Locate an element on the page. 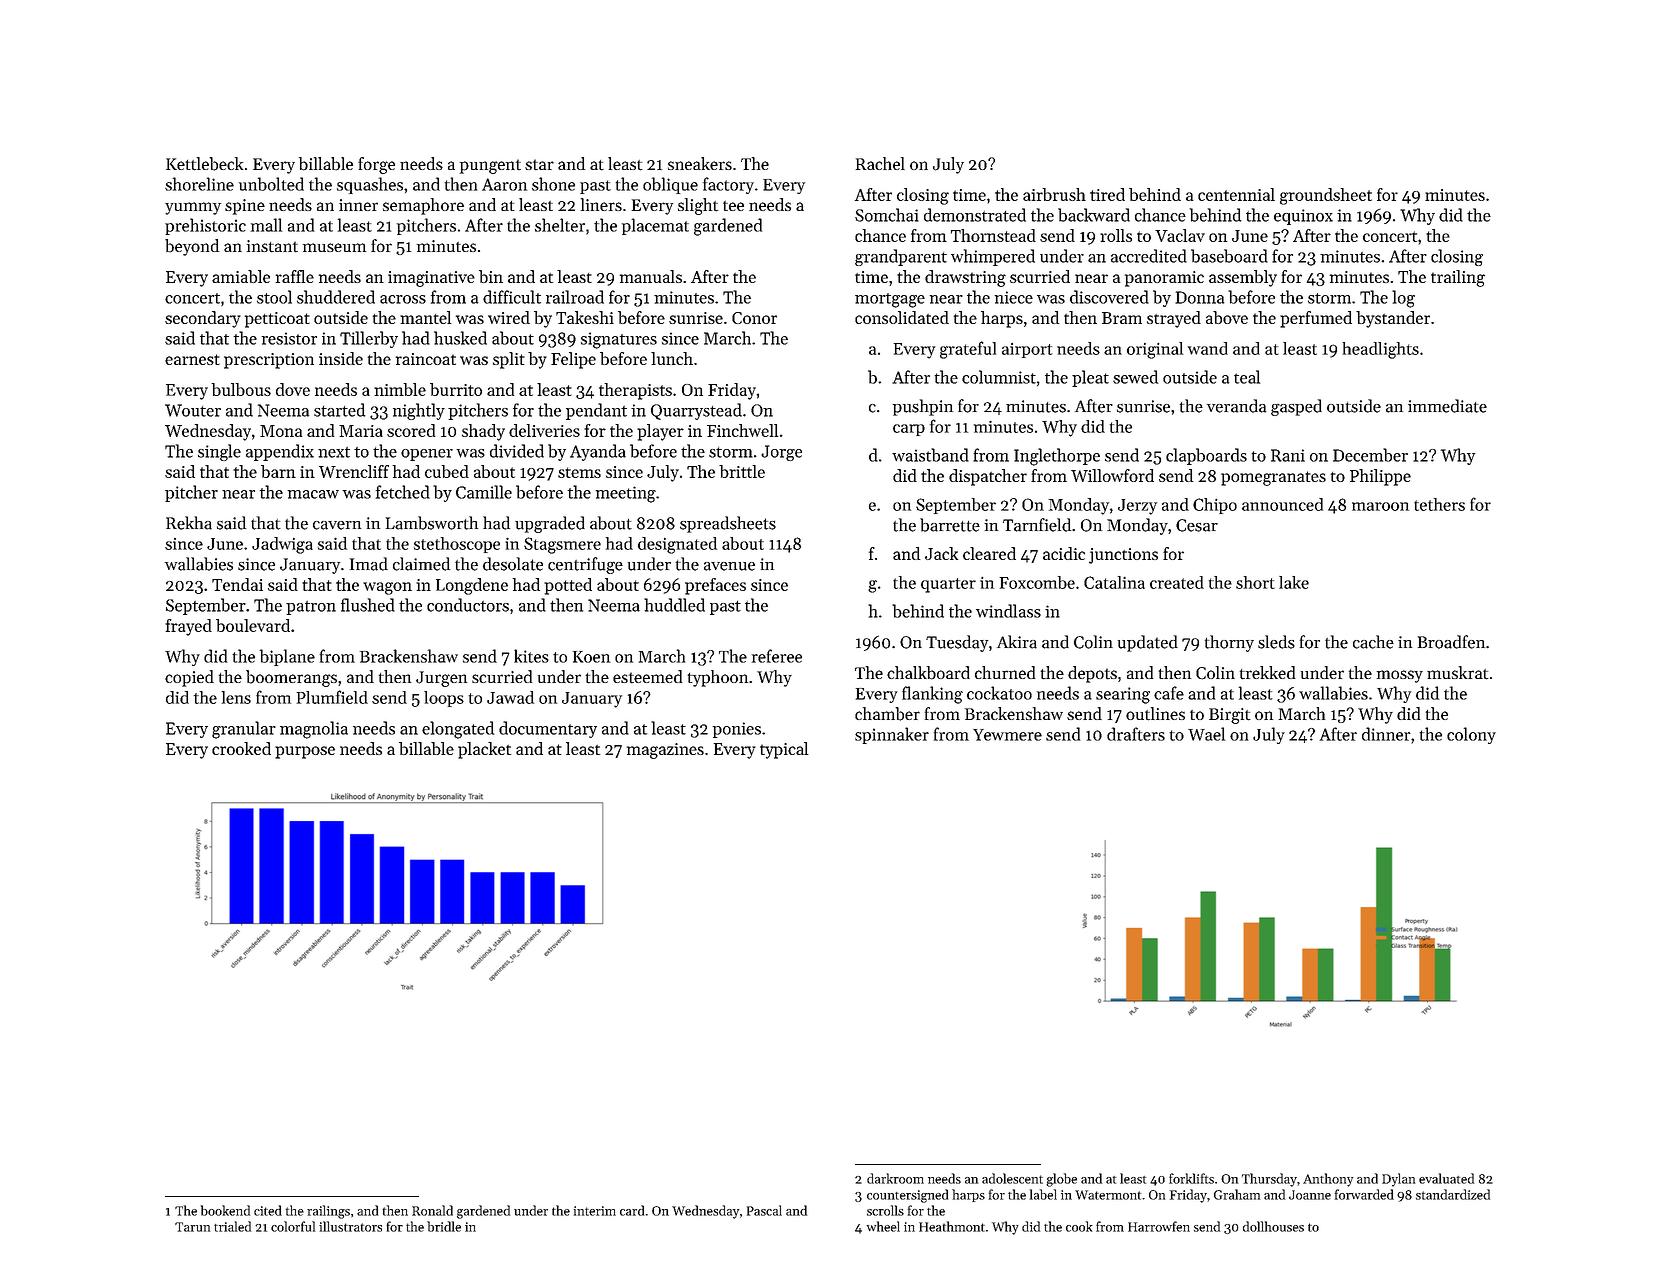 This page has width=1665, height=1287. Wael is located at coordinates (1206, 734).
